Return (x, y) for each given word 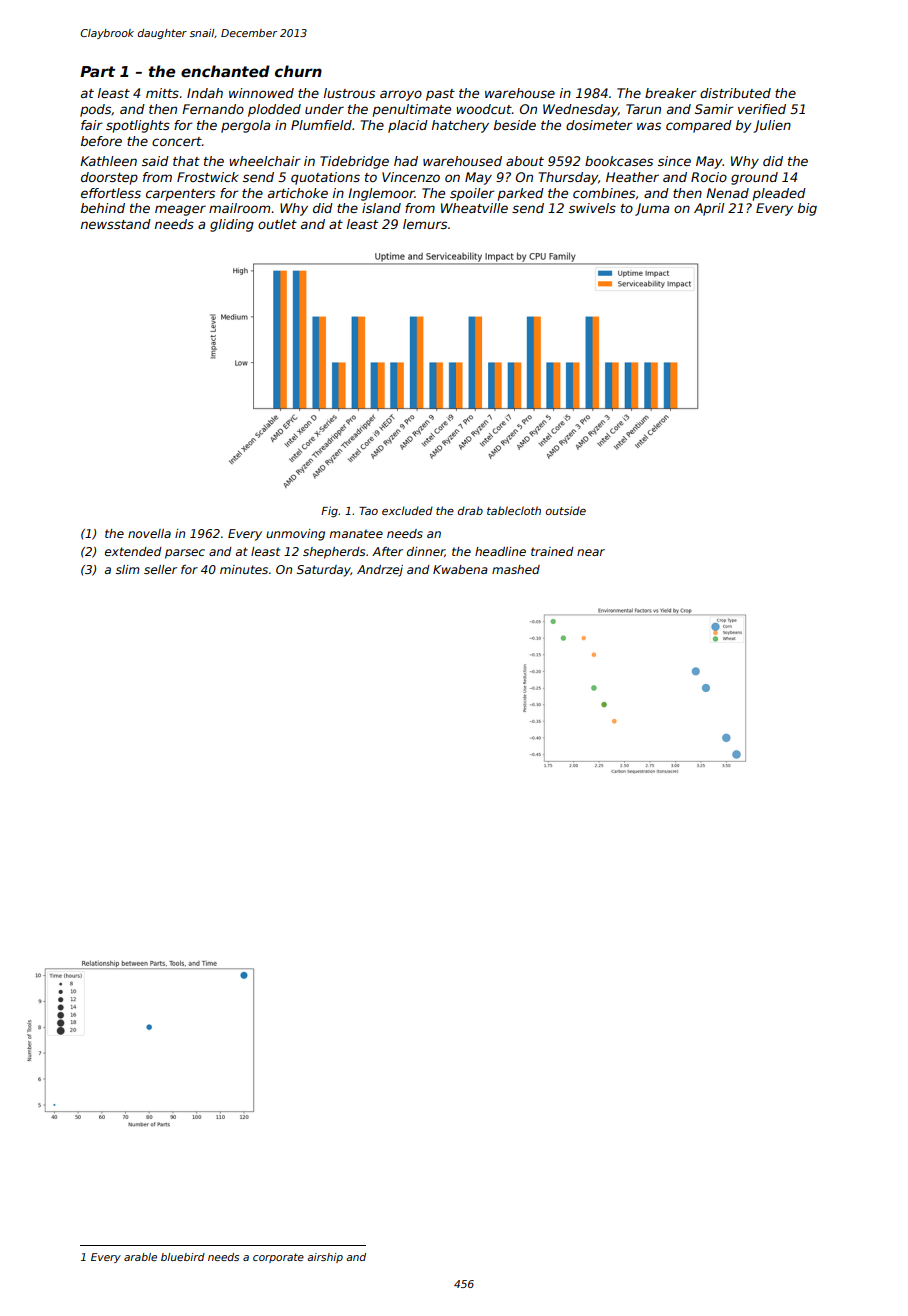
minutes (244, 569)
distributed (735, 93)
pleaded (779, 194)
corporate (278, 1258)
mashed (516, 569)
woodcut (484, 109)
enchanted (225, 71)
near (591, 552)
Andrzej (380, 571)
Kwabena (460, 569)
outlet (277, 224)
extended (133, 551)
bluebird (183, 1257)
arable (140, 1257)
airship (325, 1258)
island (381, 208)
